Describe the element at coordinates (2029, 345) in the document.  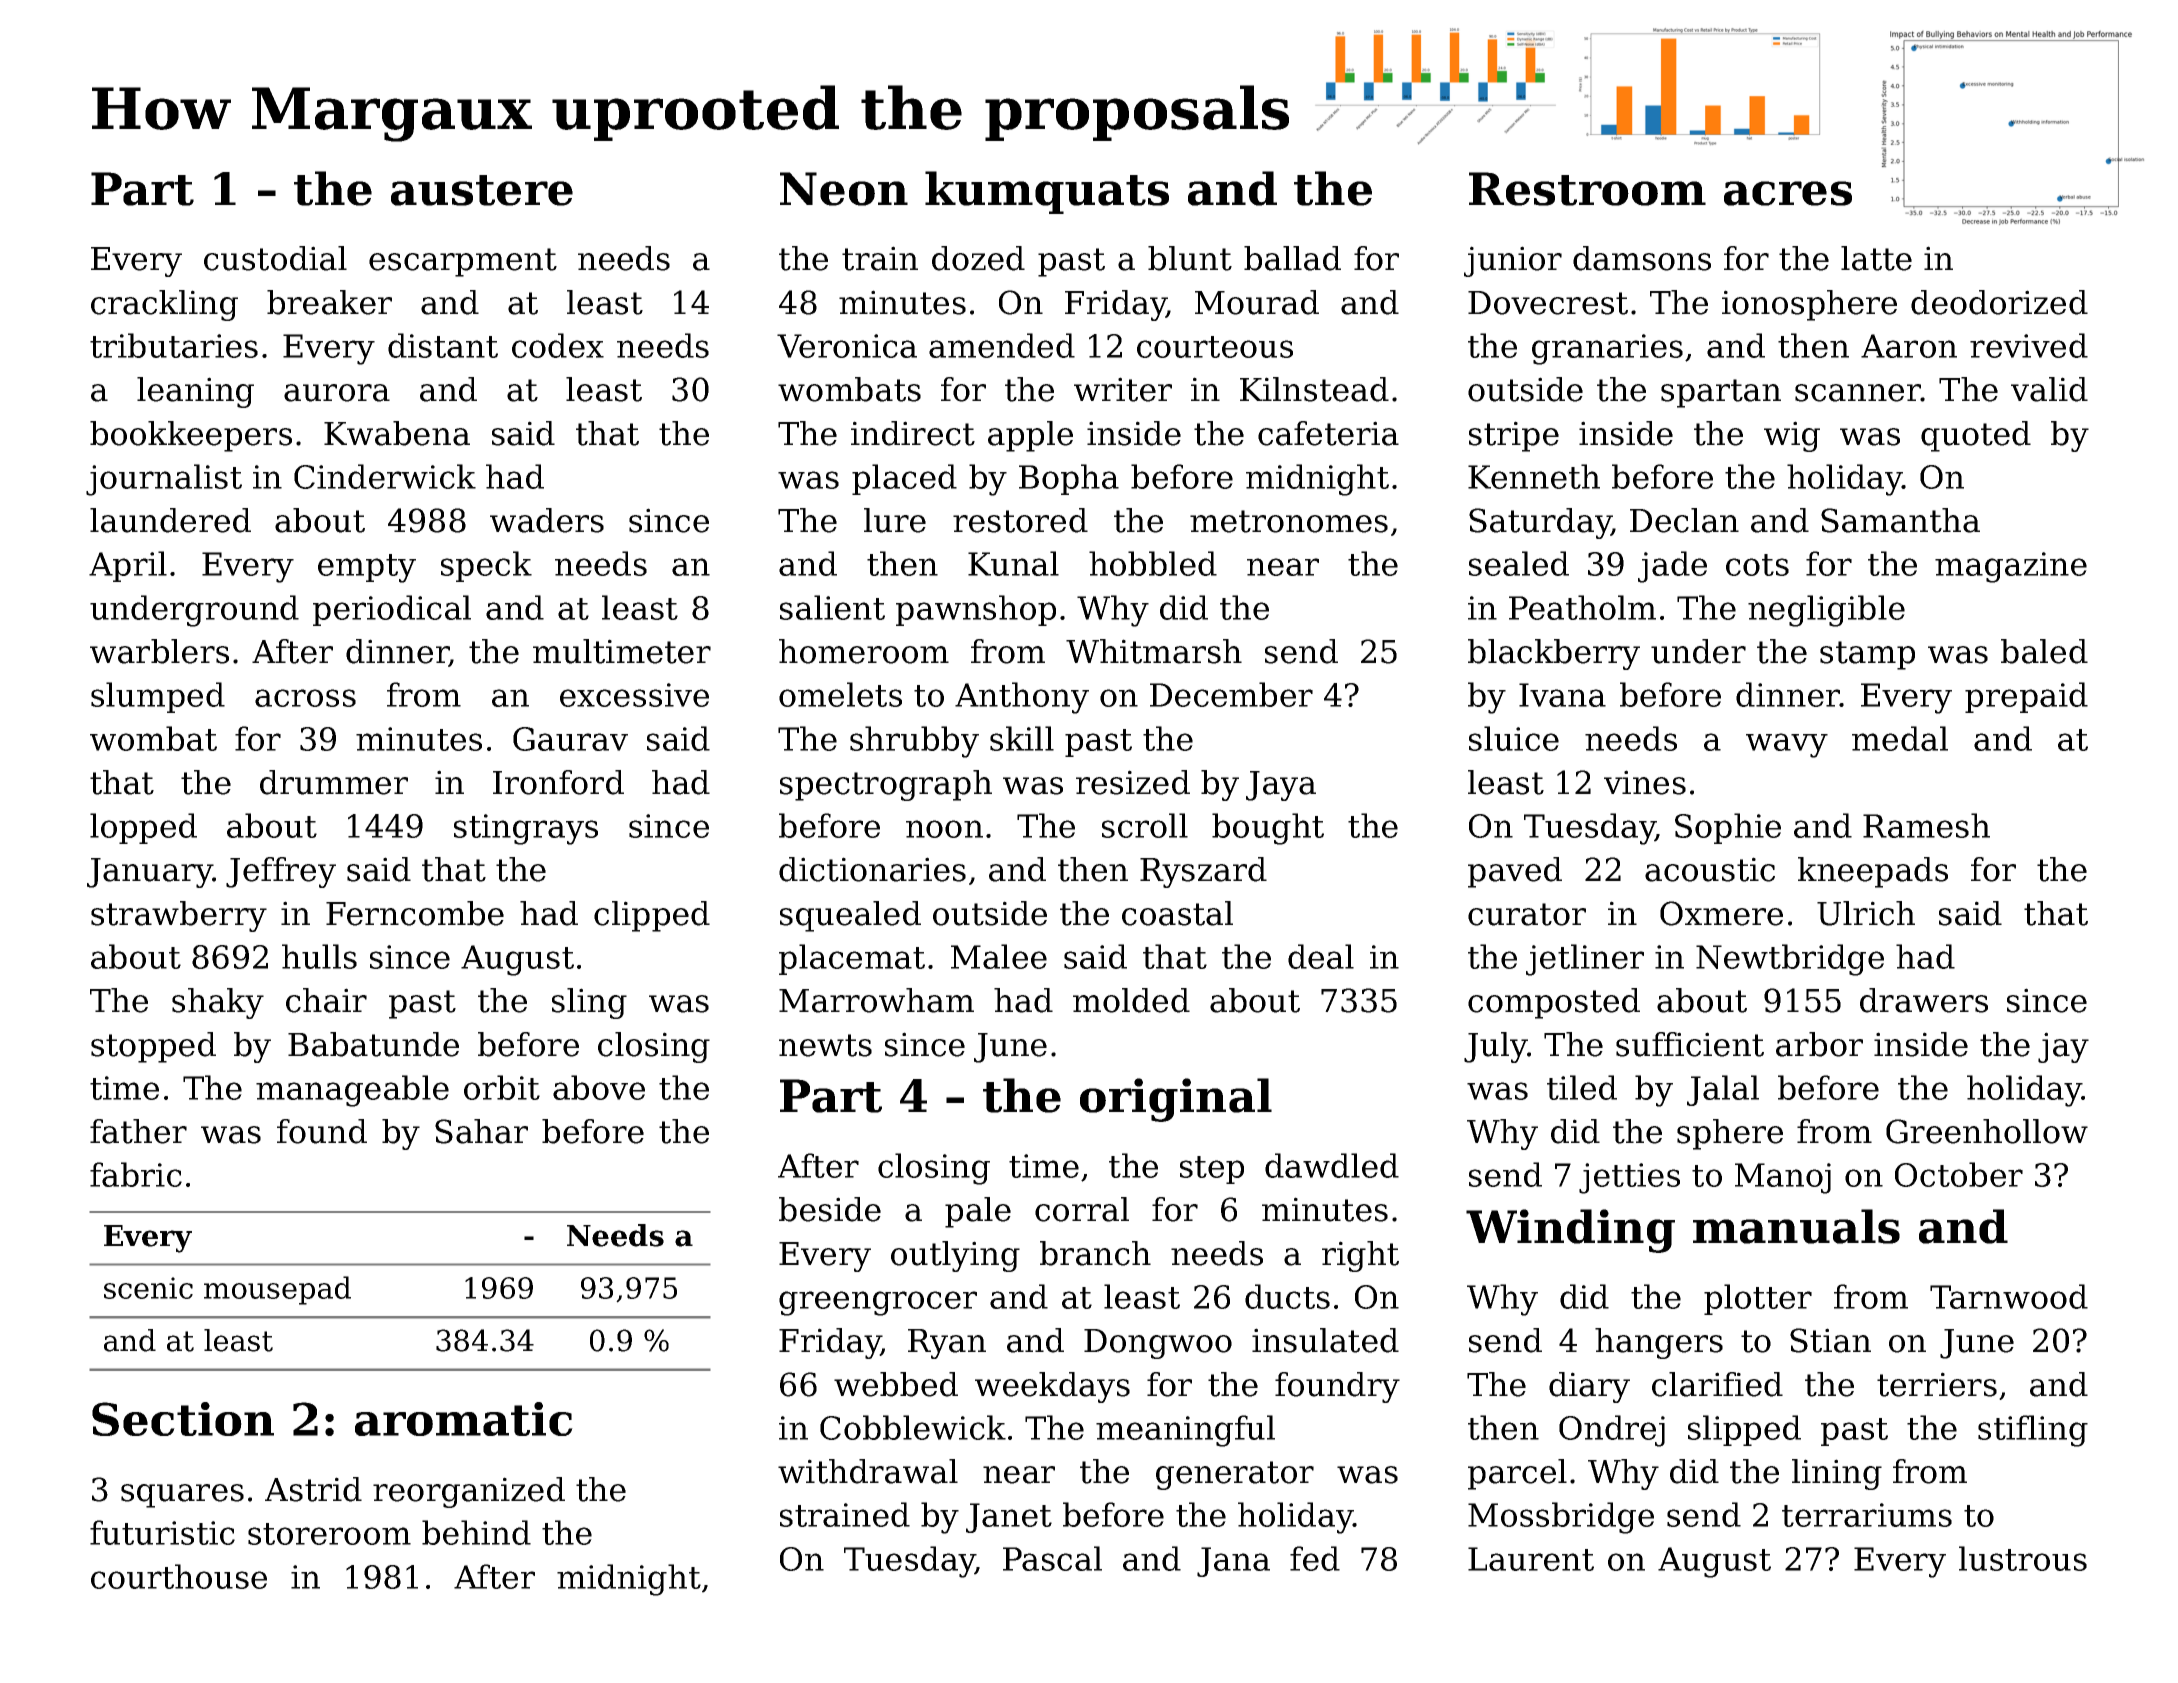
I see `revived` at that location.
